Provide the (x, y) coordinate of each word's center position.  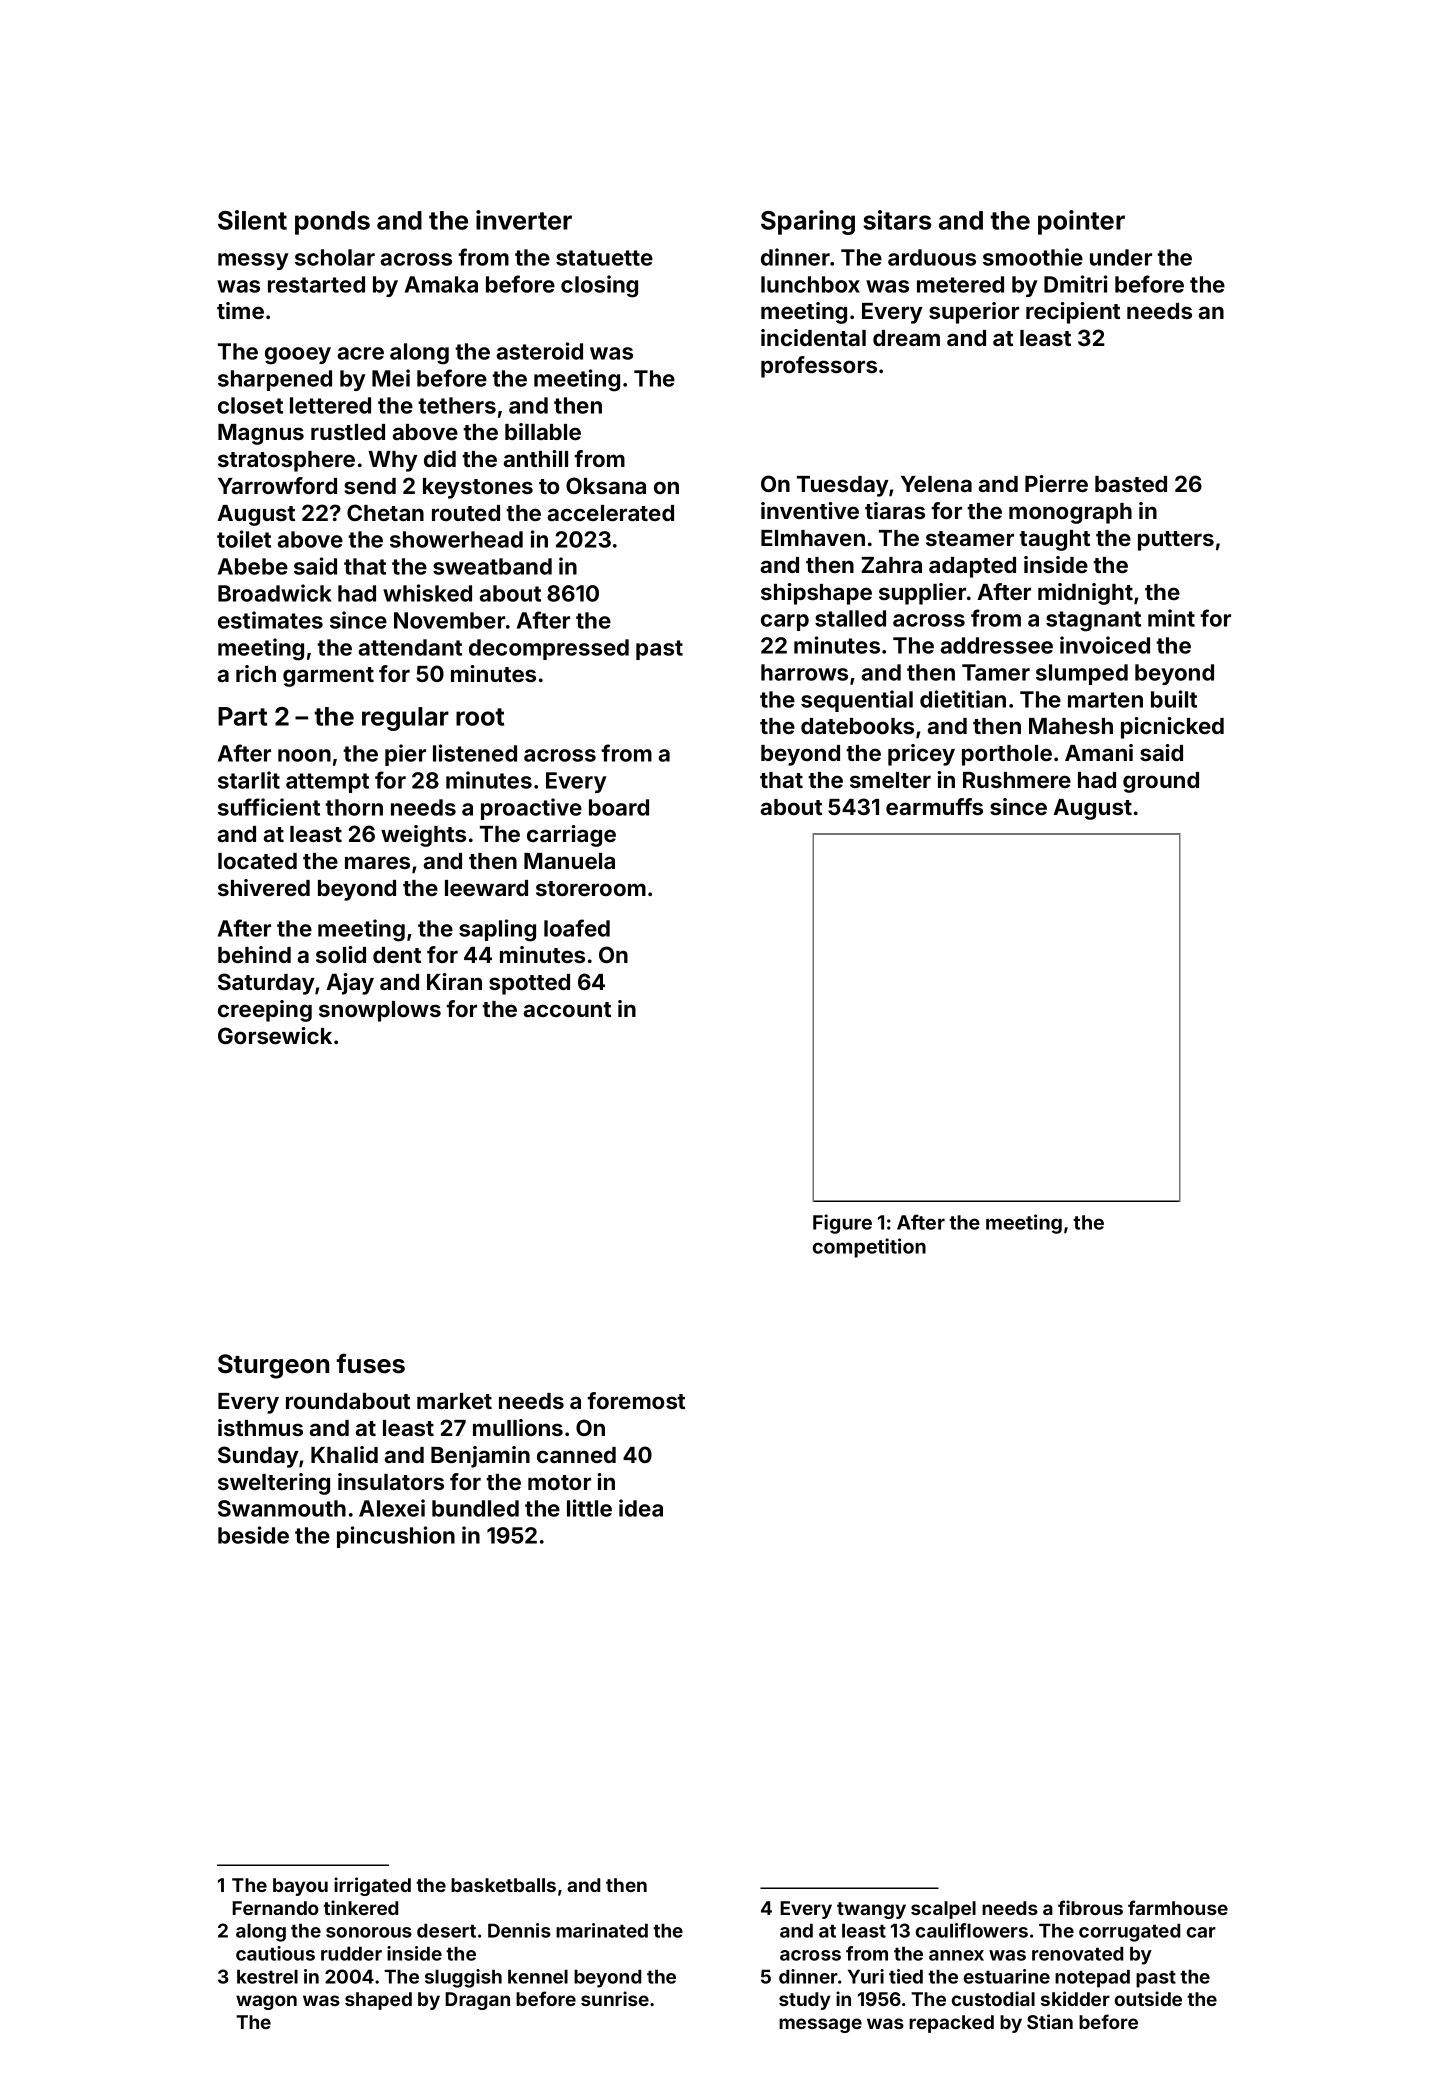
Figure (842, 1224)
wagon (266, 2002)
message (820, 2025)
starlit (249, 780)
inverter (524, 220)
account (567, 1009)
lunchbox (810, 284)
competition (869, 1248)
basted (1131, 484)
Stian (1050, 2021)
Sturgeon (273, 1366)
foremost (636, 1400)
